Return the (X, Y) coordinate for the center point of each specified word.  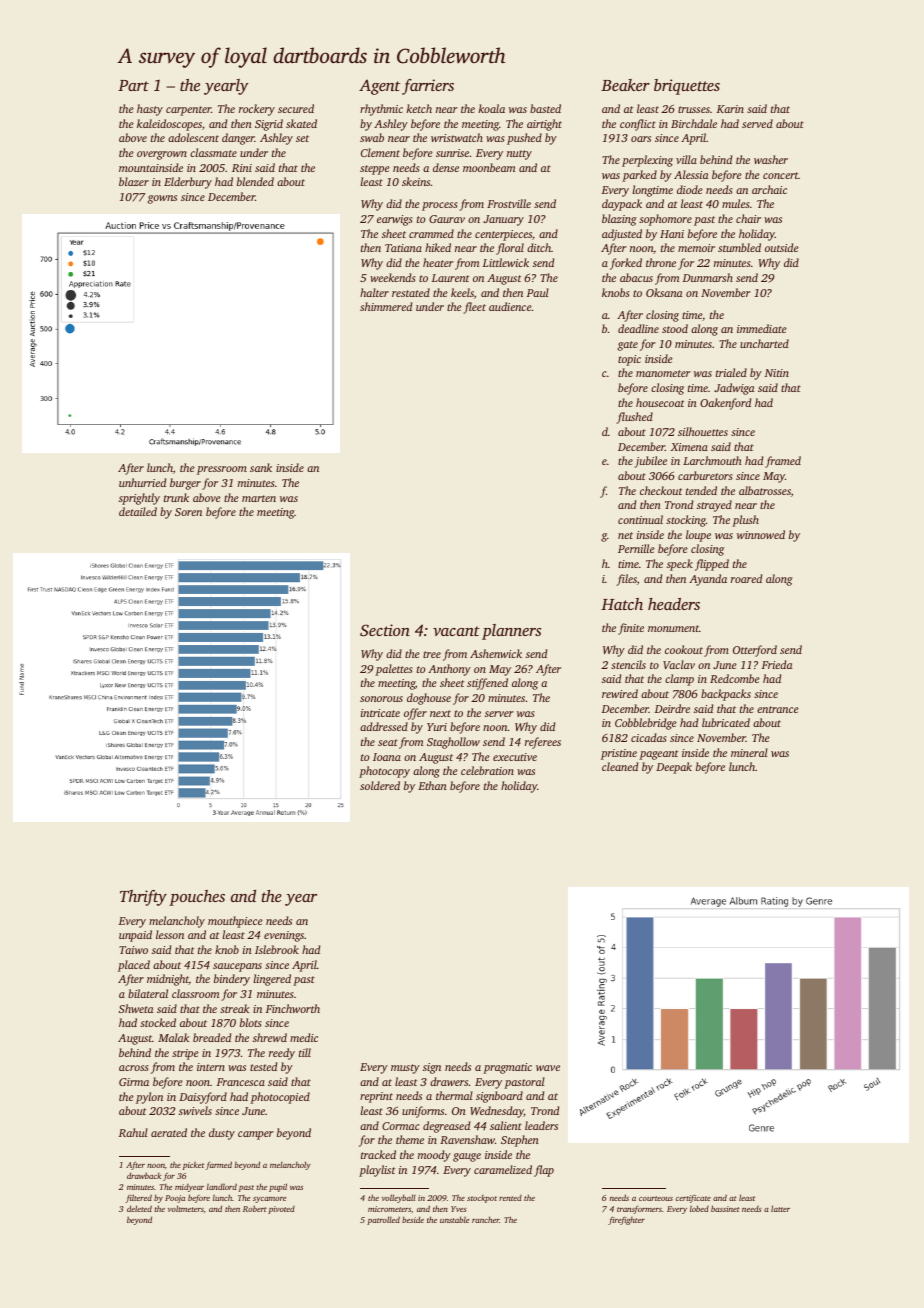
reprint (376, 1097)
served (757, 123)
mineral (749, 752)
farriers (428, 87)
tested (263, 1066)
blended (255, 181)
